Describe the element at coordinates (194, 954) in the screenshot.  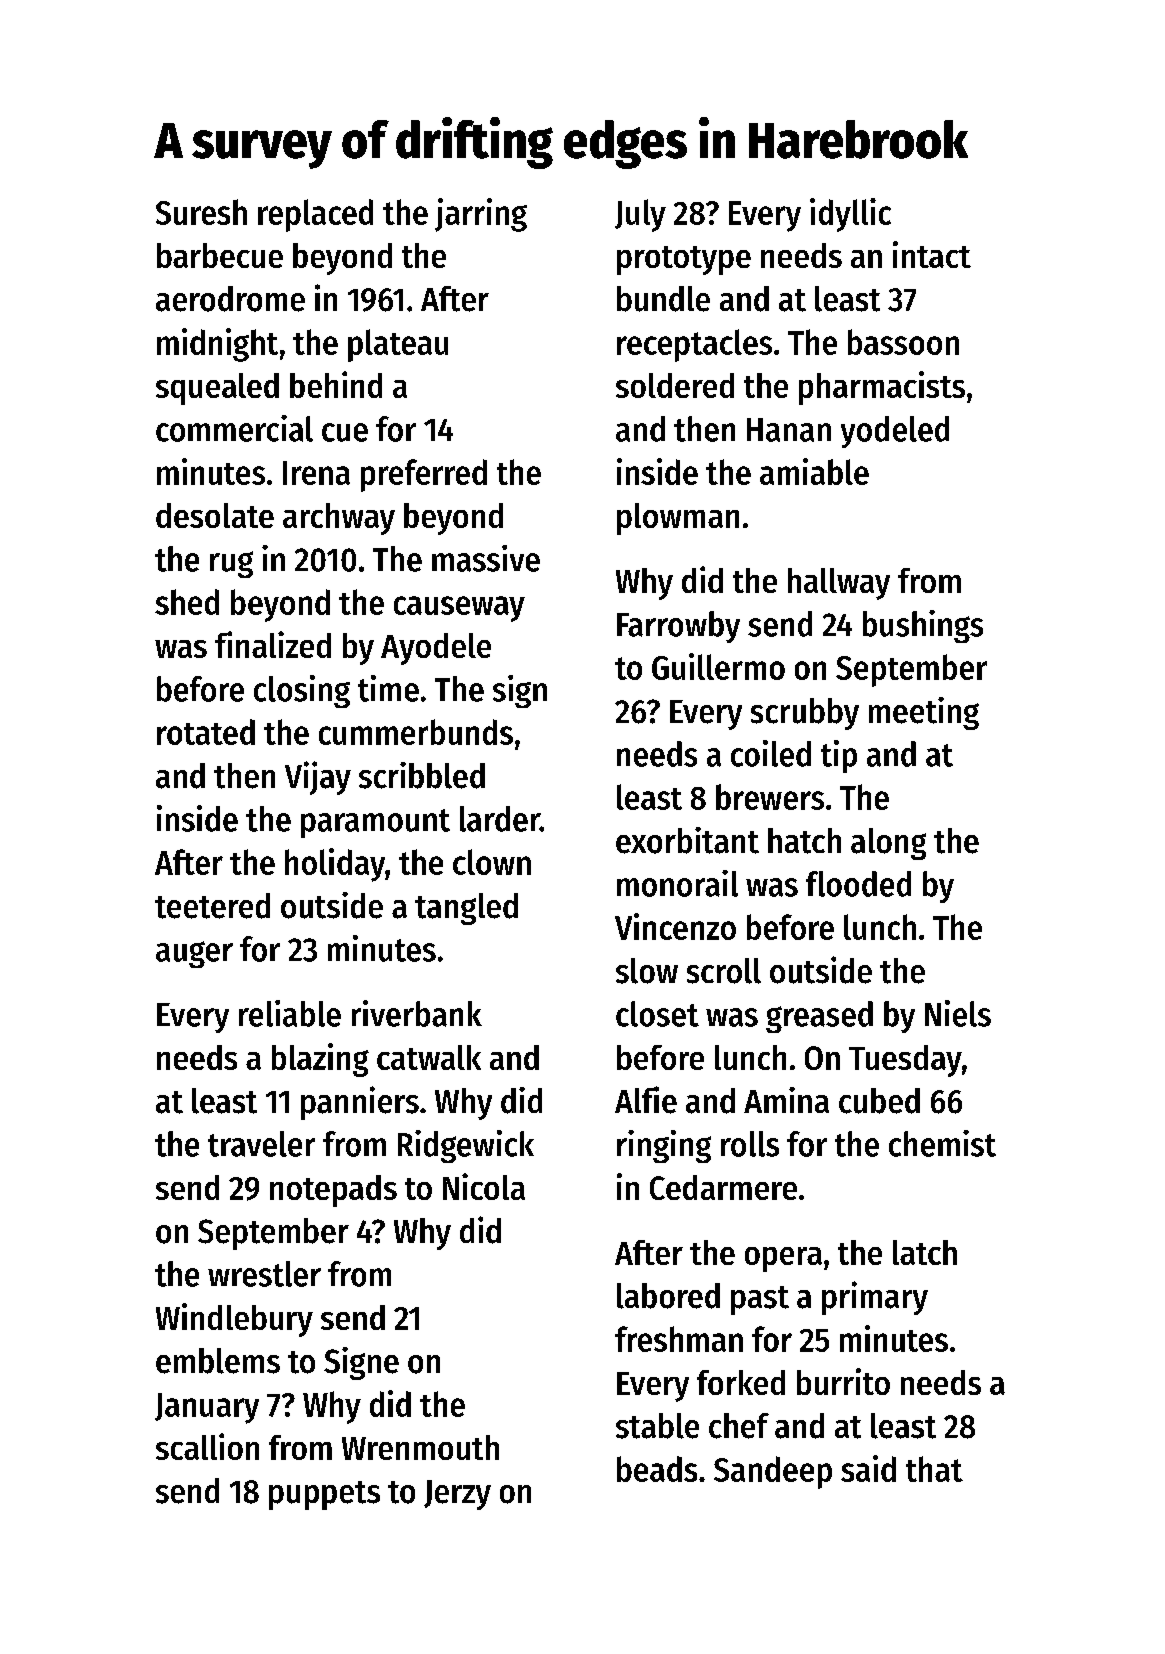
I see `auger` at that location.
